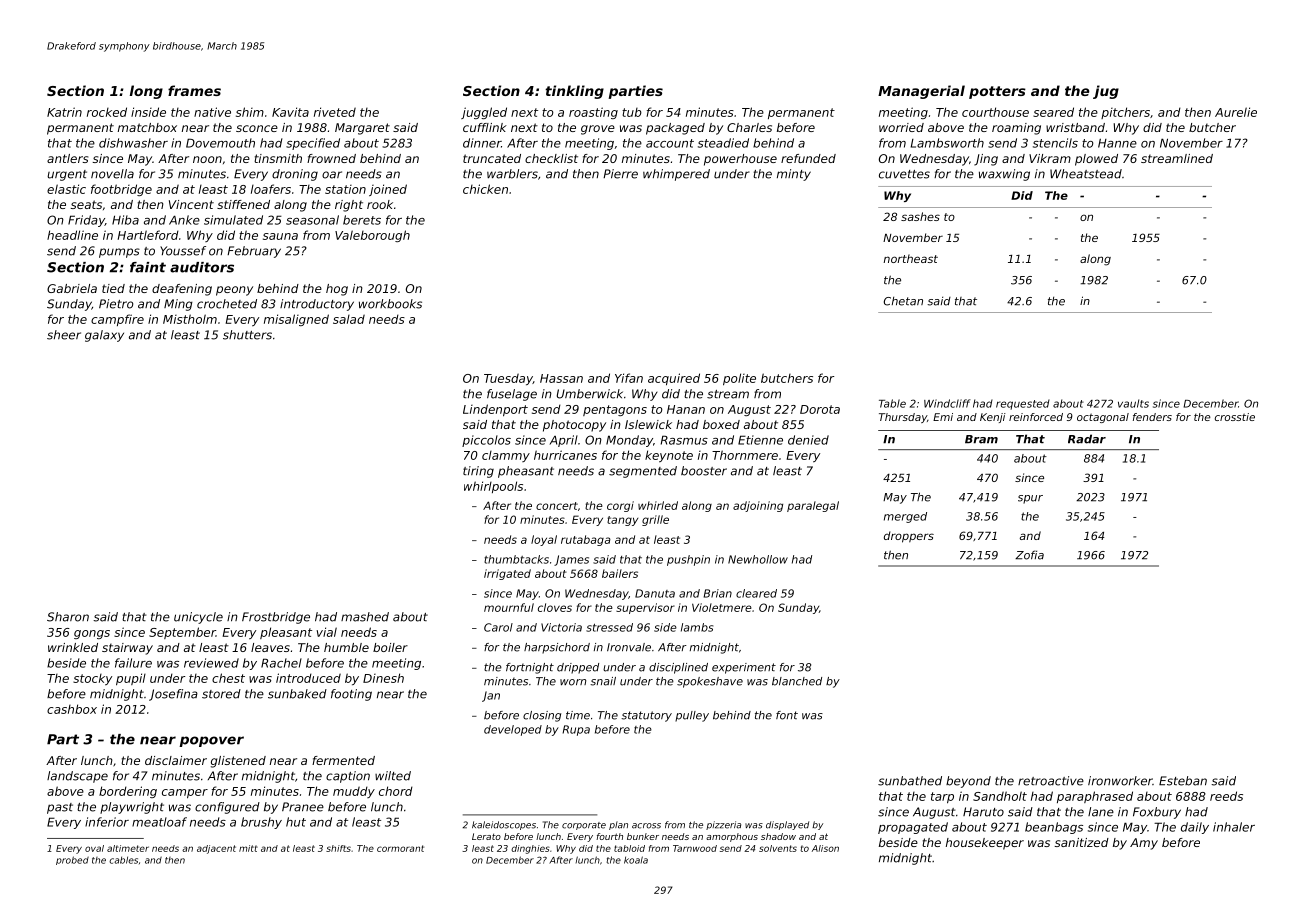 The width and height of the image is (1308, 924). Describe the element at coordinates (778, 848) in the image. I see `solvents` at that location.
